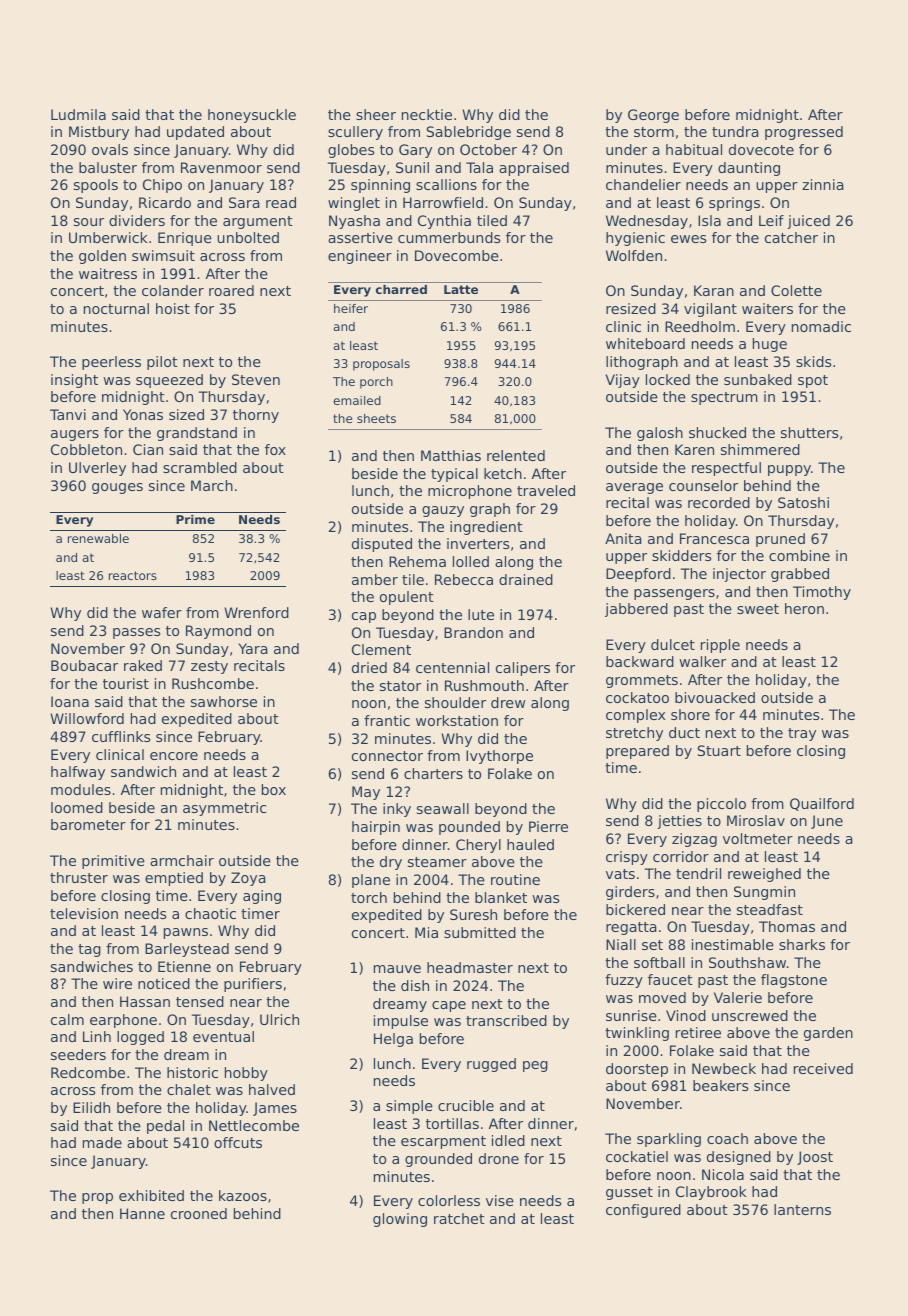 The width and height of the page is (908, 1316). What do you see at coordinates (382, 545) in the page?
I see `disputed` at bounding box center [382, 545].
